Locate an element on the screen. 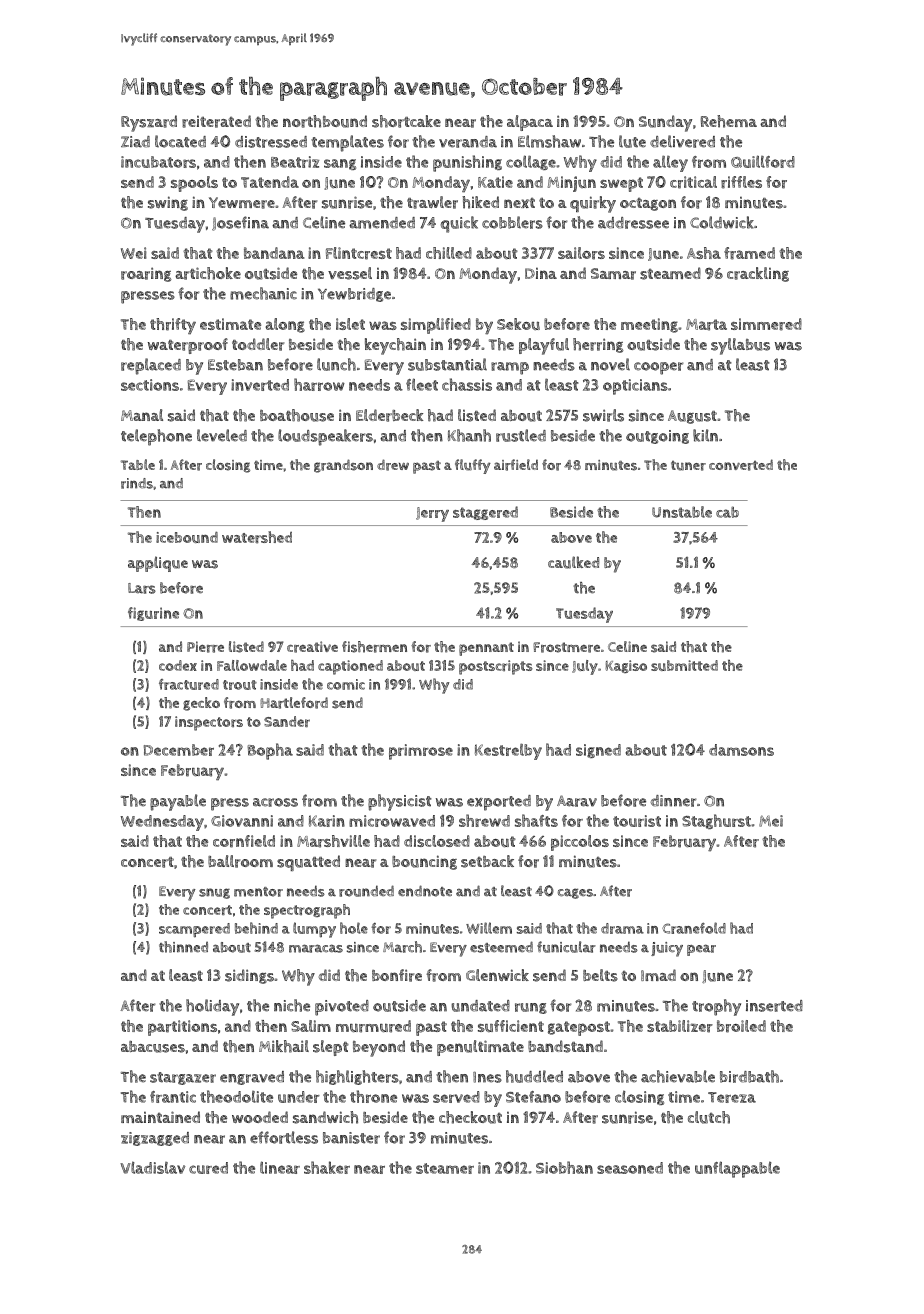  simplified is located at coordinates (436, 326).
